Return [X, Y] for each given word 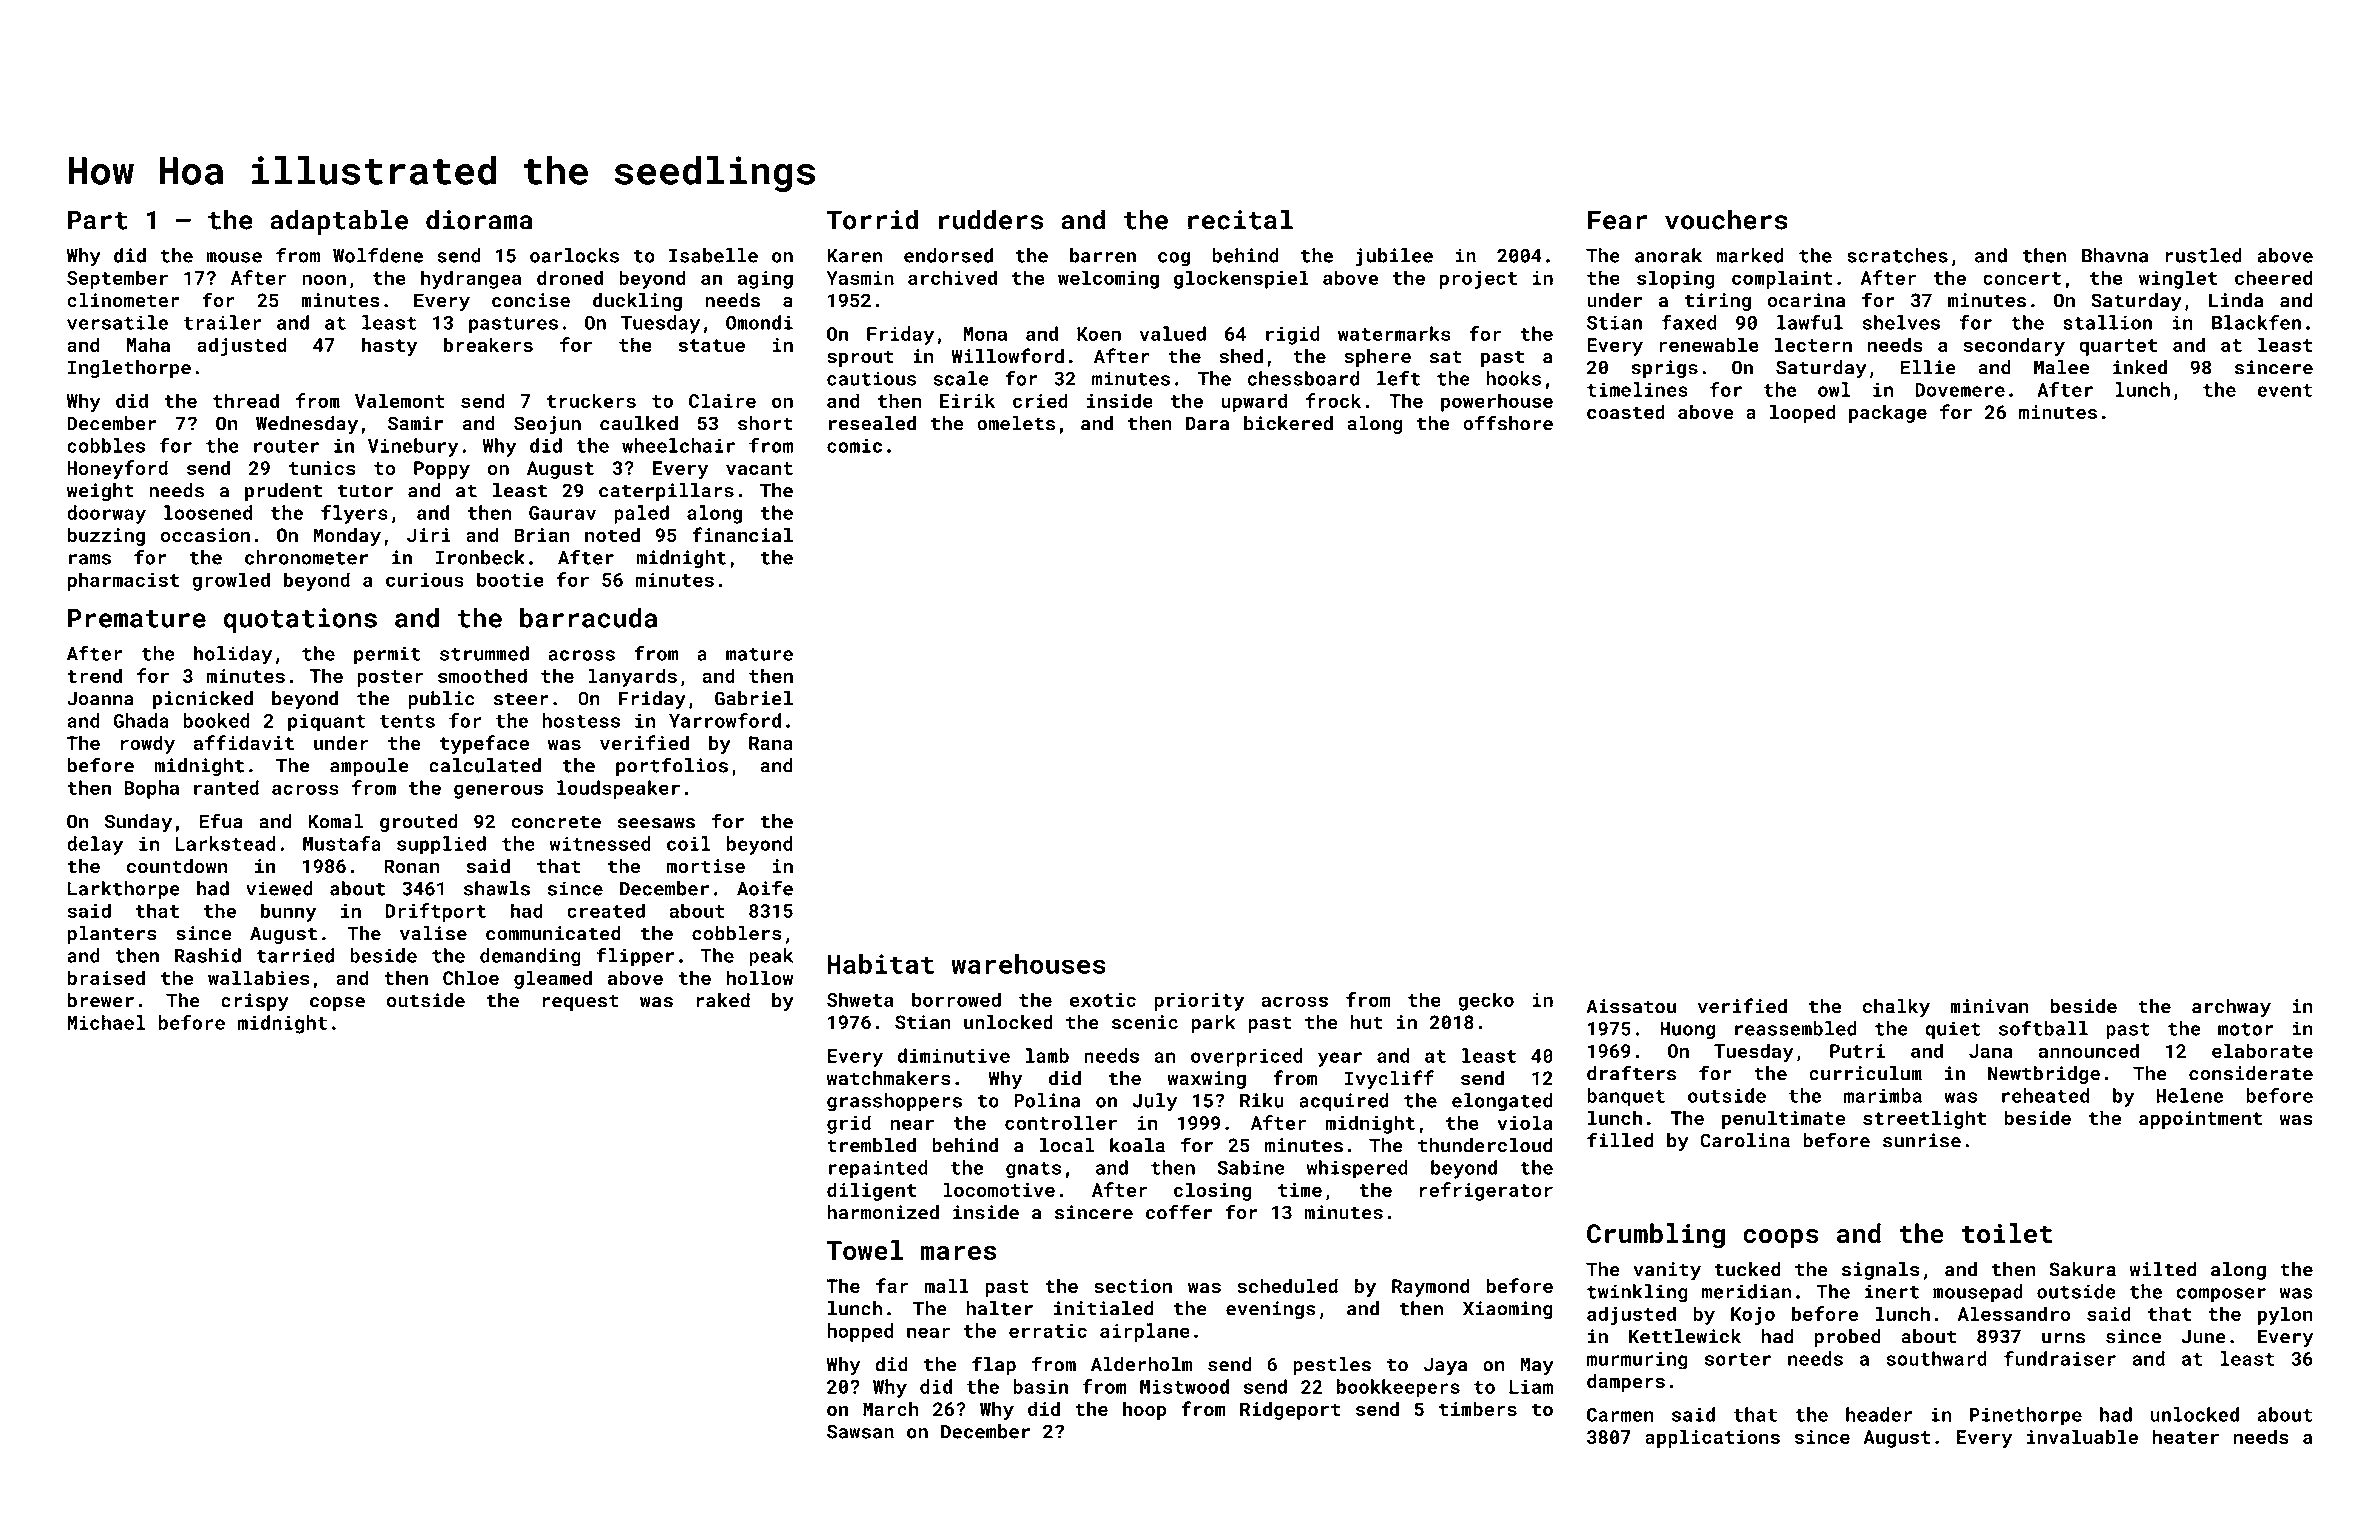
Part [97, 220]
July [1155, 1102]
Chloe [471, 977]
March [890, 1408]
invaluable [2082, 1436]
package [1888, 413]
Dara [1207, 423]
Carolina [1745, 1140]
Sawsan [860, 1431]
